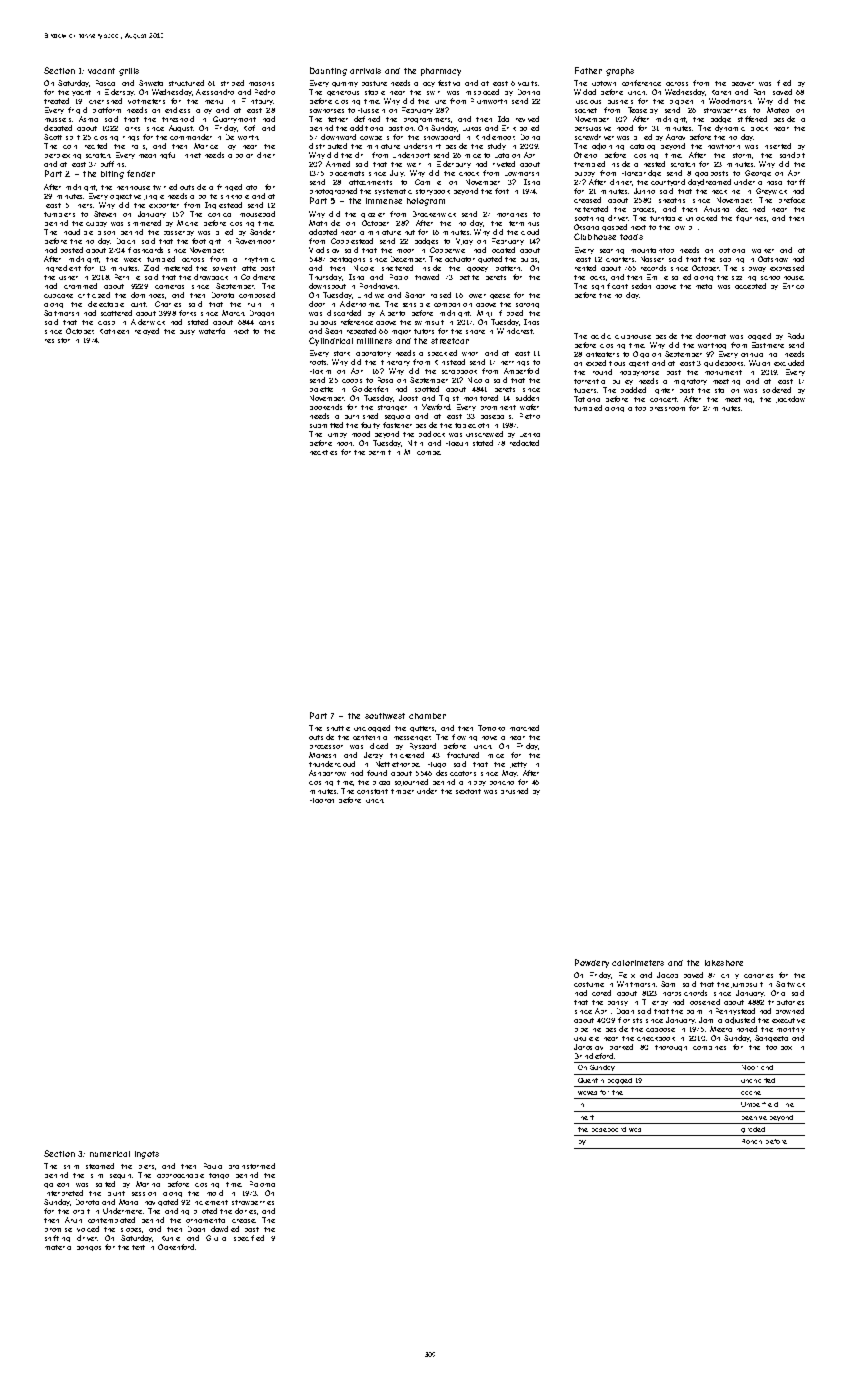 This page has width=849, height=1400. Describe the element at coordinates (654, 164) in the page. I see `nested` at that location.
